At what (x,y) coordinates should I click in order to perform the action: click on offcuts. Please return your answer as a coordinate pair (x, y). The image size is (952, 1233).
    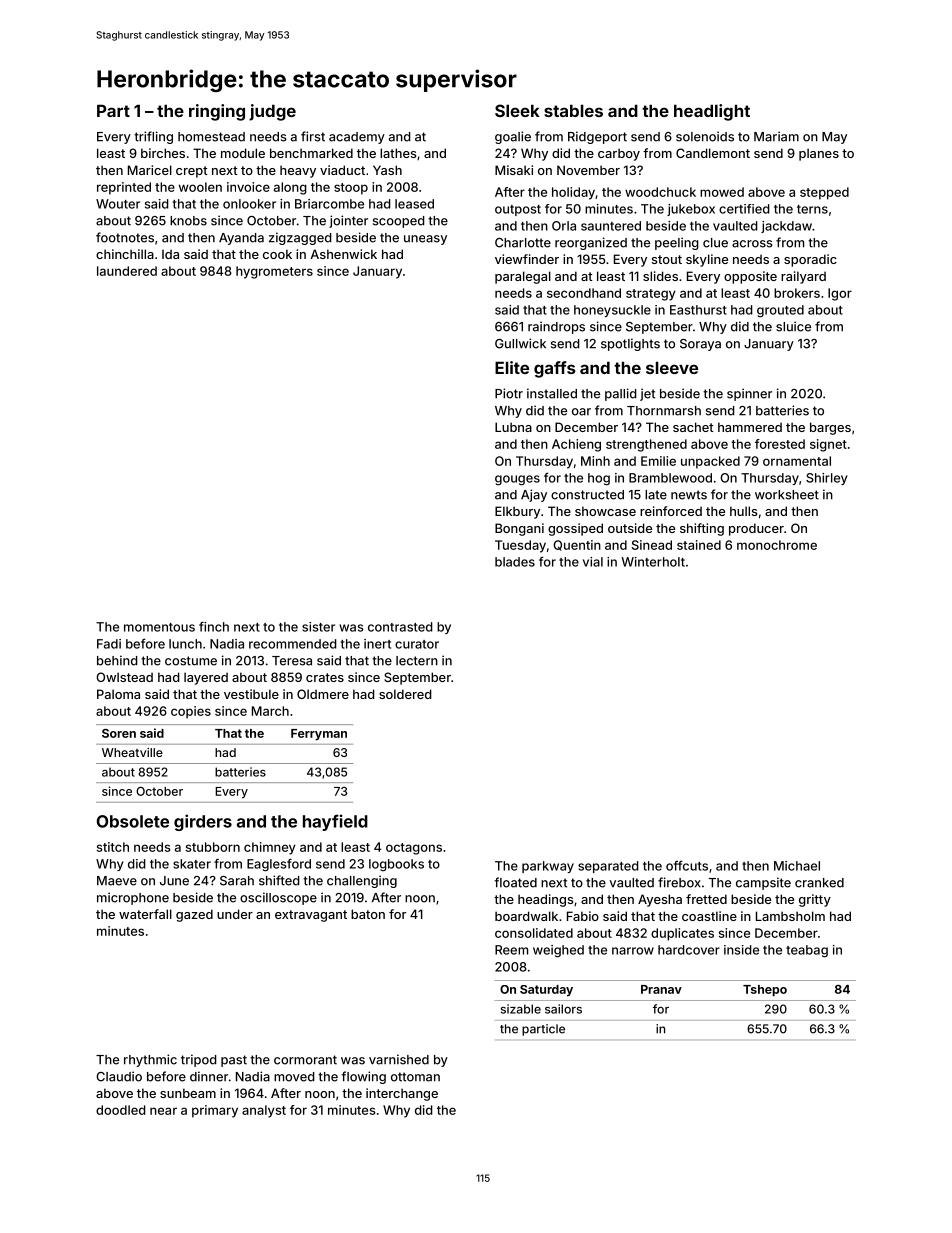
    Looking at the image, I should click on (687, 865).
